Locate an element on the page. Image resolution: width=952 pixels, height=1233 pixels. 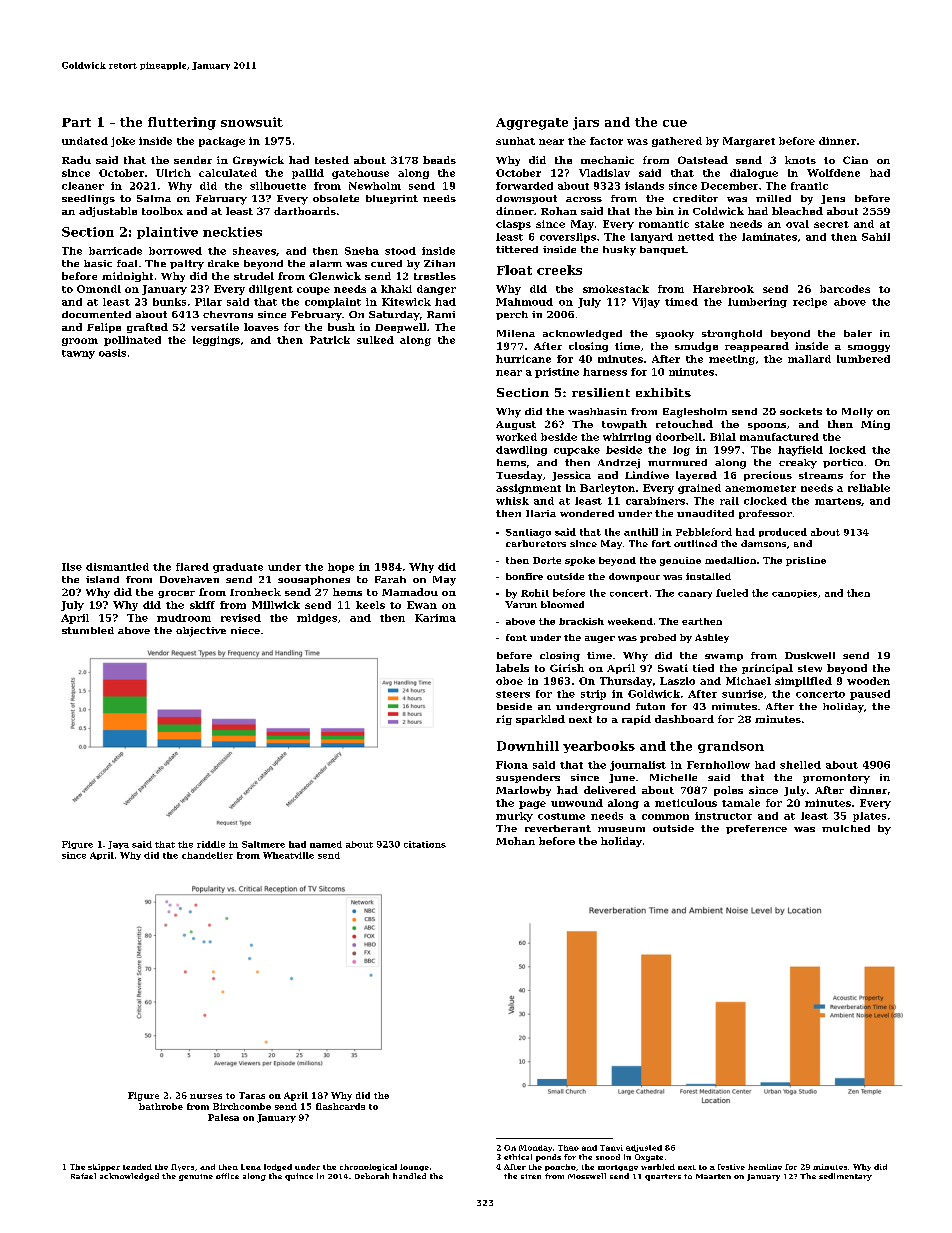
sunhat is located at coordinates (515, 141).
